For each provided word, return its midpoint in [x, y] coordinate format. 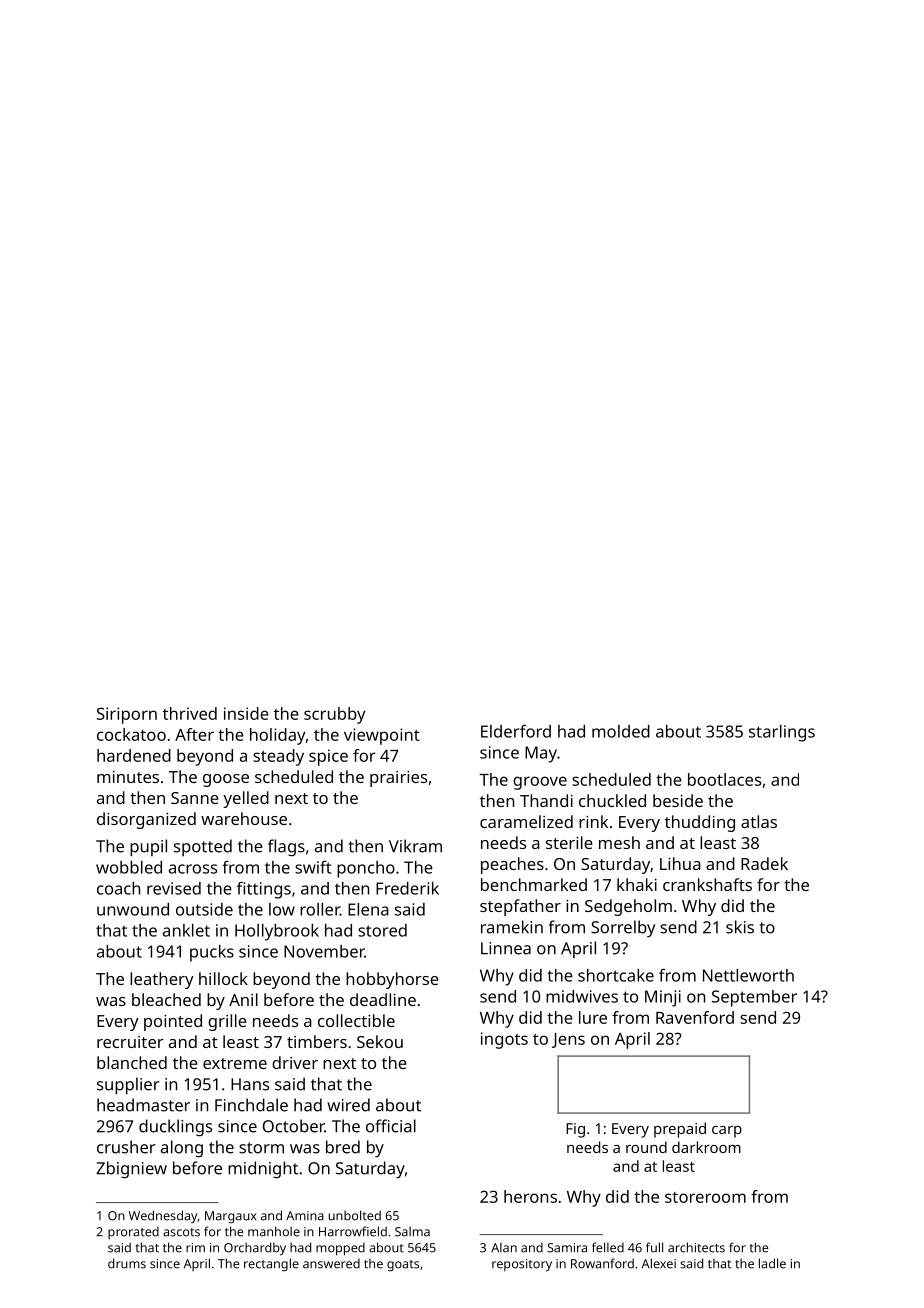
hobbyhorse [392, 980]
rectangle [271, 1265]
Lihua [680, 863]
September [754, 998]
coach [118, 888]
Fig [575, 1130]
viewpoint [382, 736]
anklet [186, 930]
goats [403, 1266]
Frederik [407, 888]
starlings [782, 733]
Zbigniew [131, 1169]
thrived [190, 713]
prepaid [680, 1130]
